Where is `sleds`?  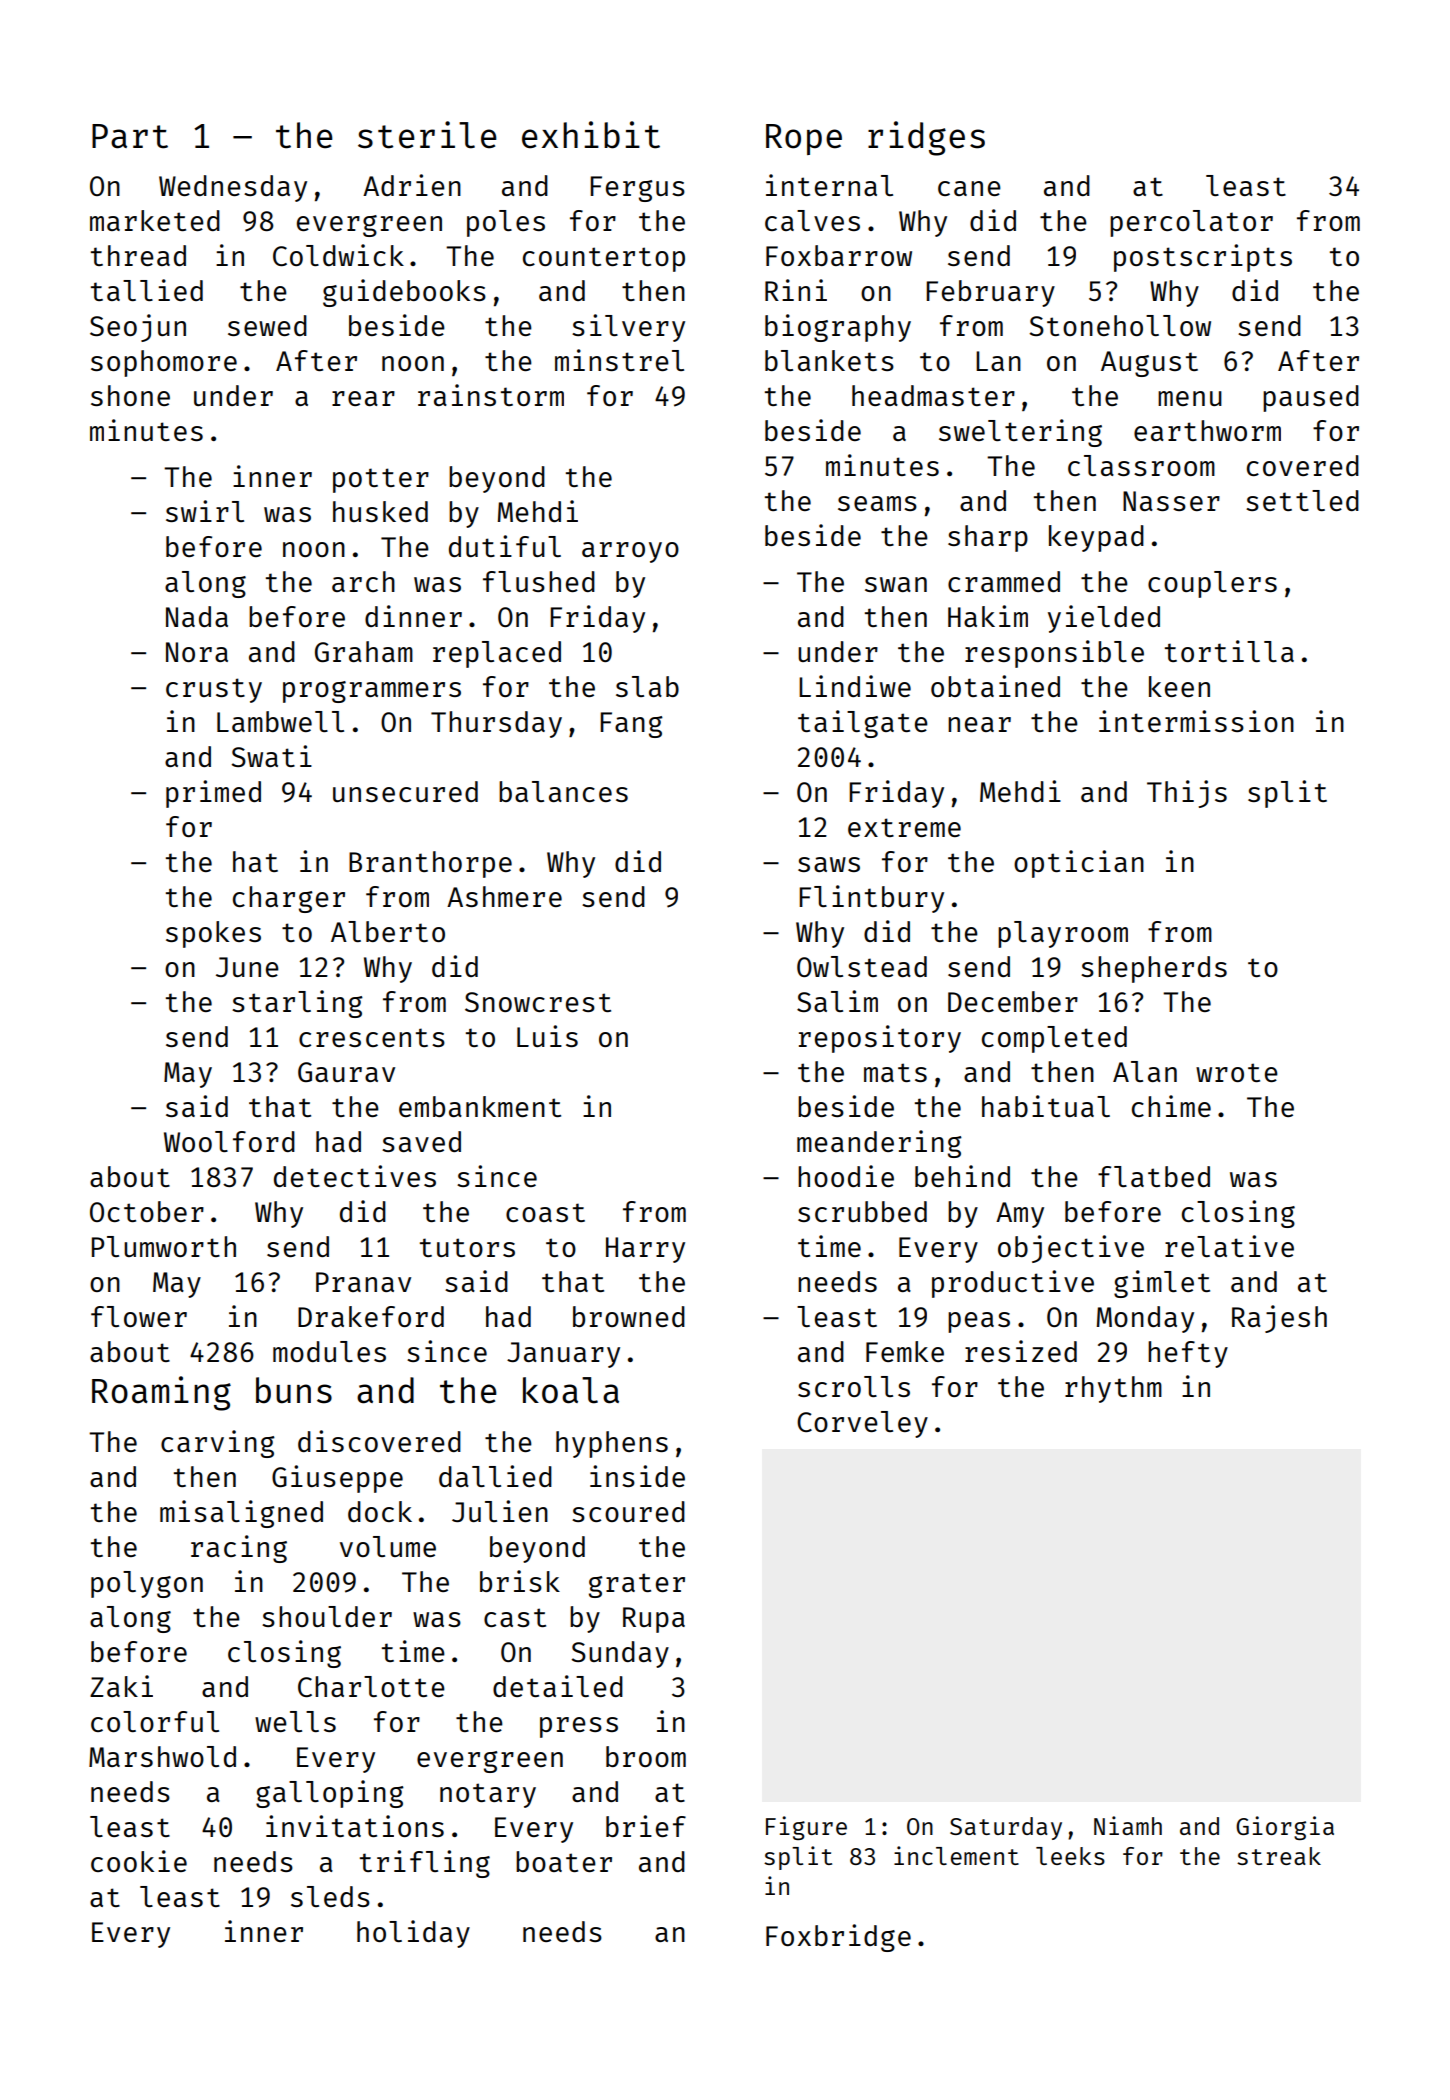
sleds is located at coordinates (330, 1896).
